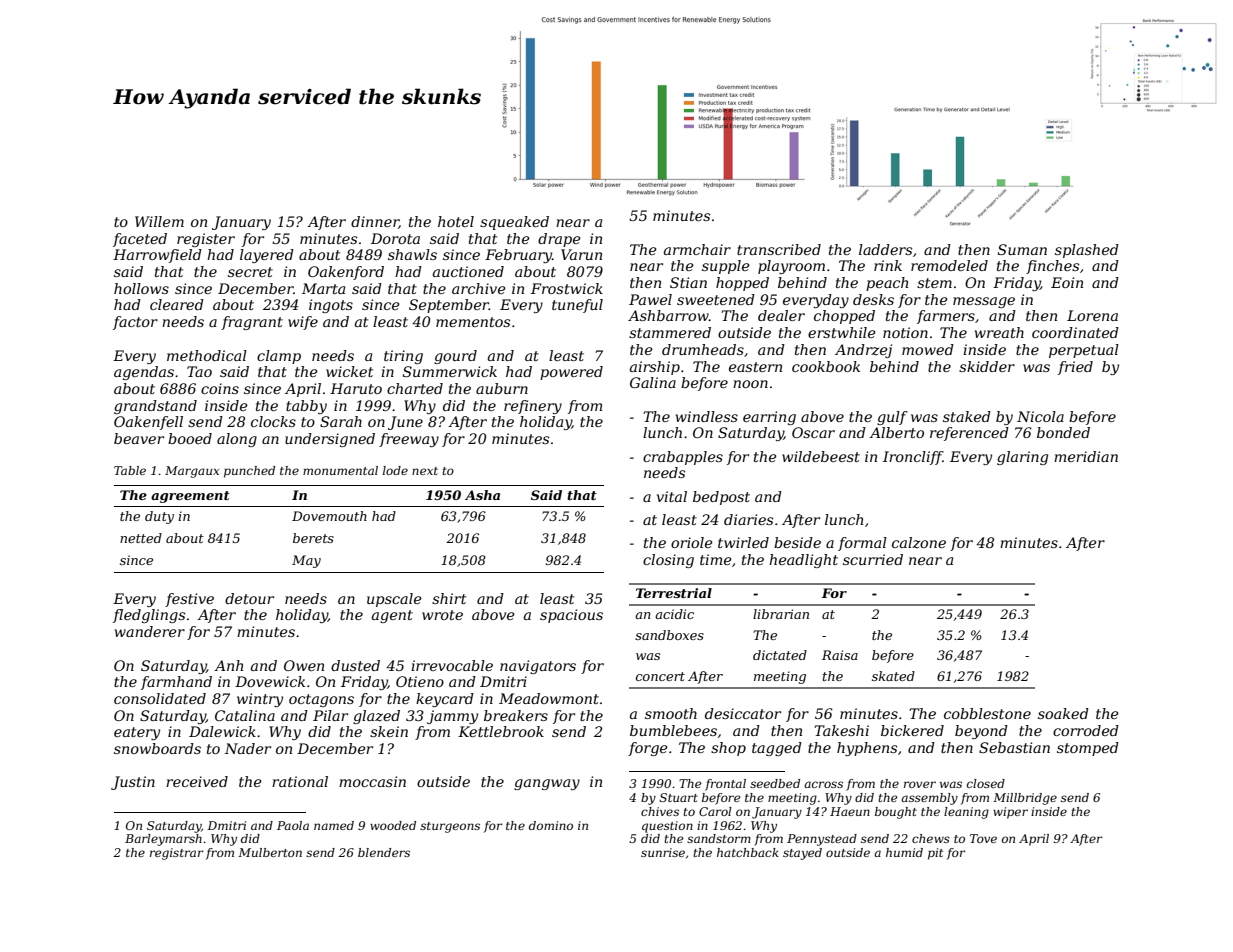 The width and height of the screenshot is (1233, 952). What do you see at coordinates (1063, 713) in the screenshot?
I see `soaked` at bounding box center [1063, 713].
